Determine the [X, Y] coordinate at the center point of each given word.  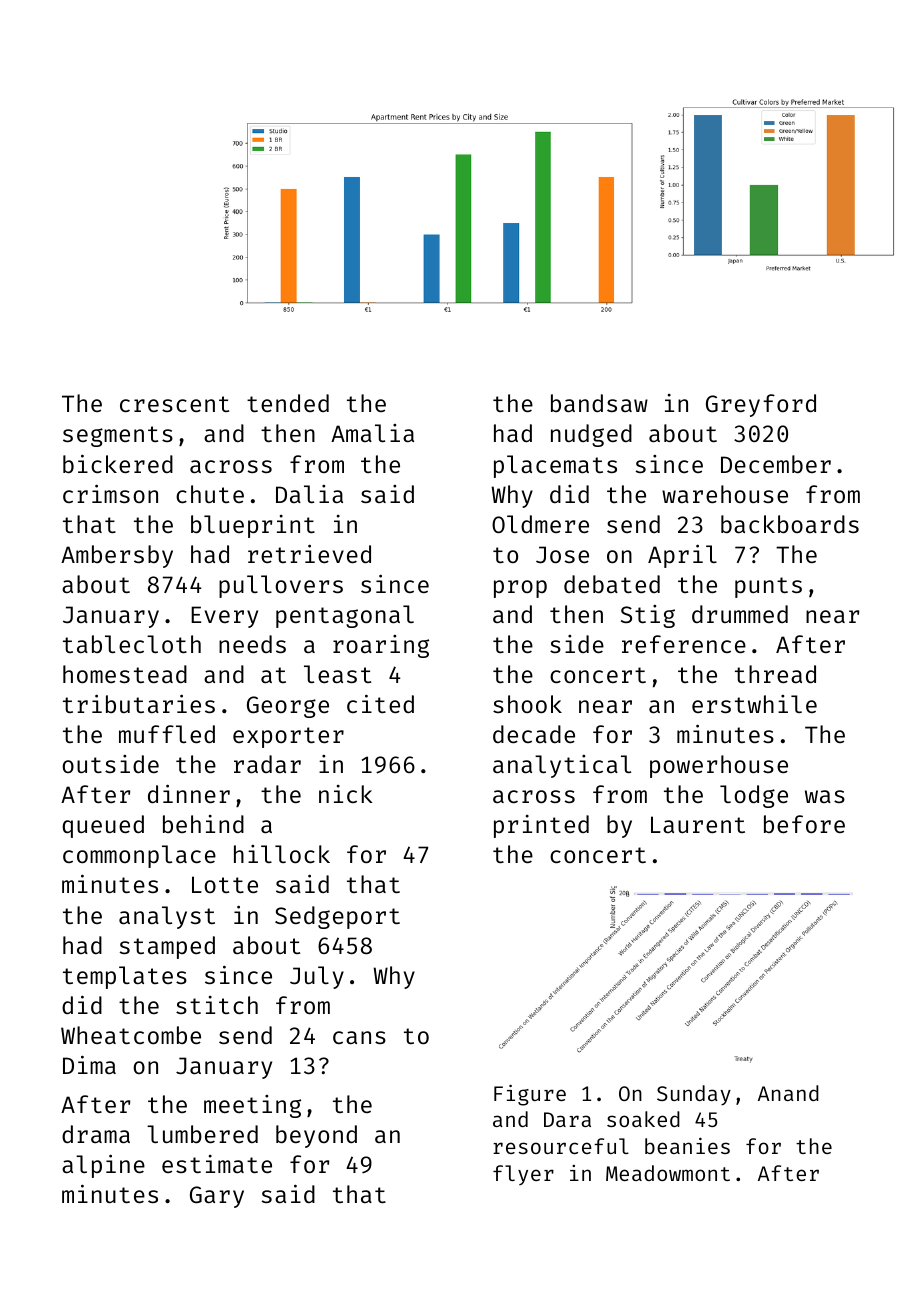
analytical [562, 766]
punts [768, 587]
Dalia [309, 494]
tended [288, 403]
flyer [523, 1175]
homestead [125, 674]
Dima [89, 1064]
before [804, 824]
